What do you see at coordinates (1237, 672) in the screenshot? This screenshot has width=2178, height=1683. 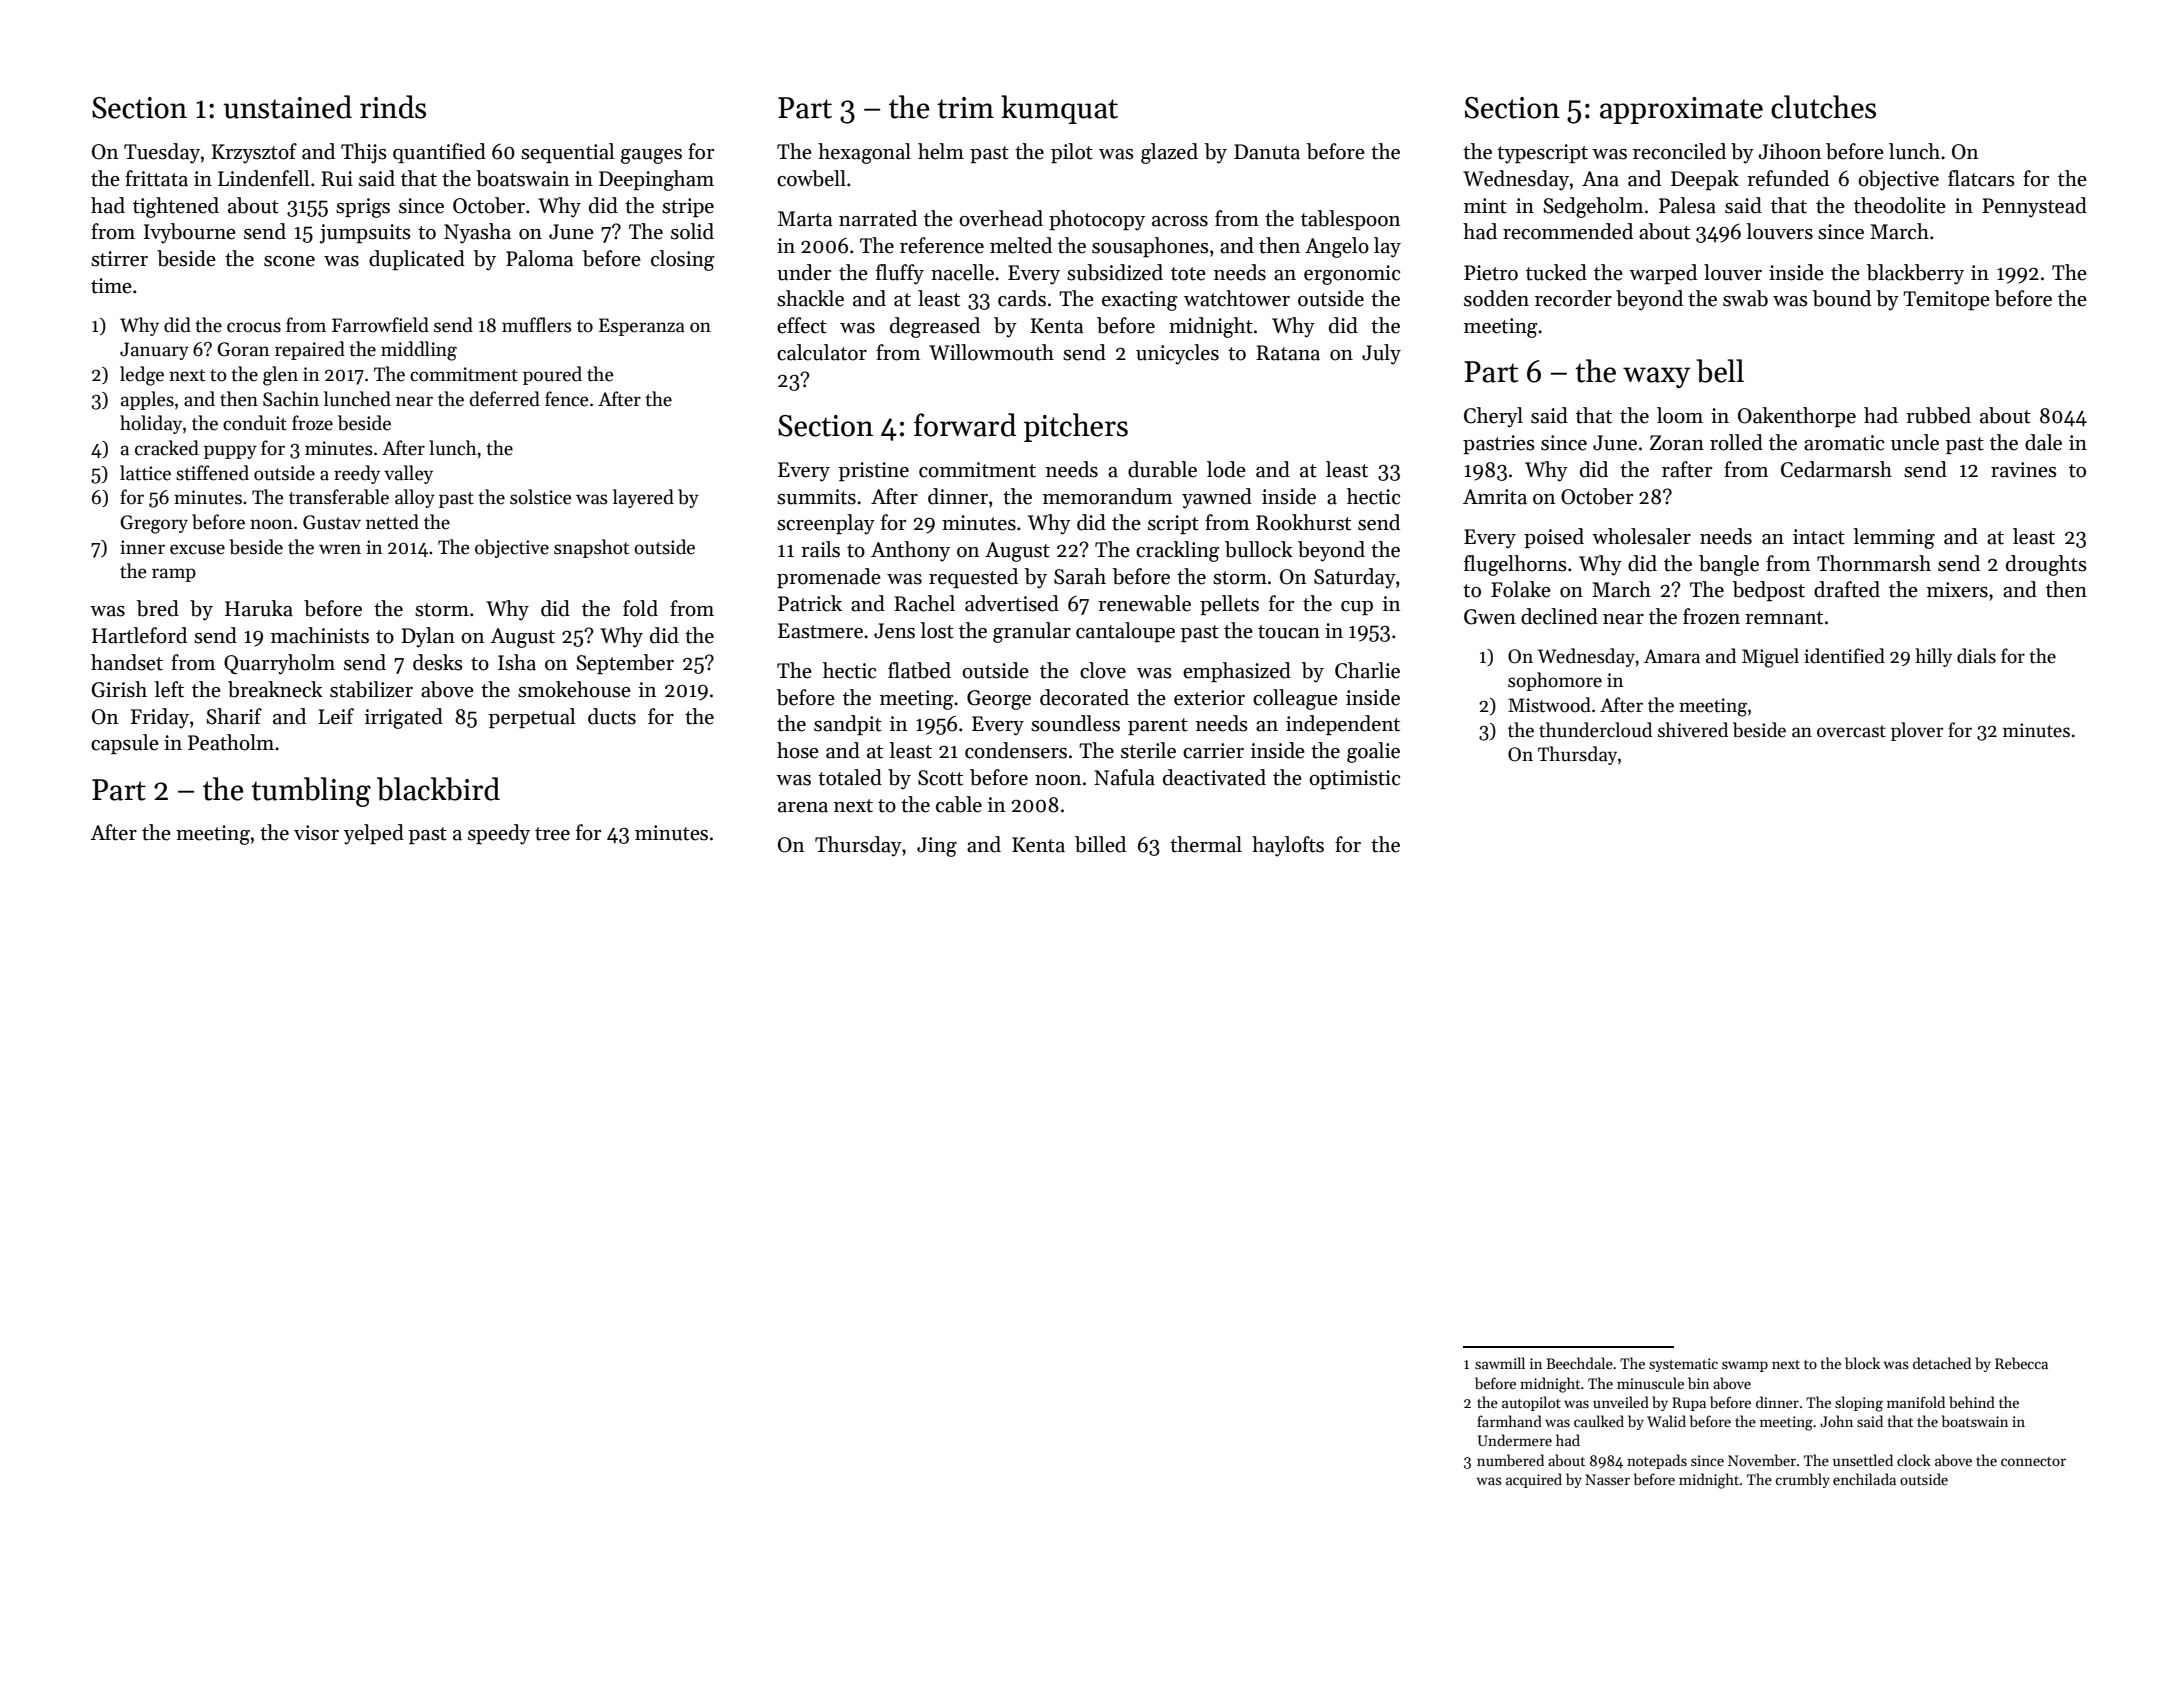 I see `emphasized` at bounding box center [1237, 672].
